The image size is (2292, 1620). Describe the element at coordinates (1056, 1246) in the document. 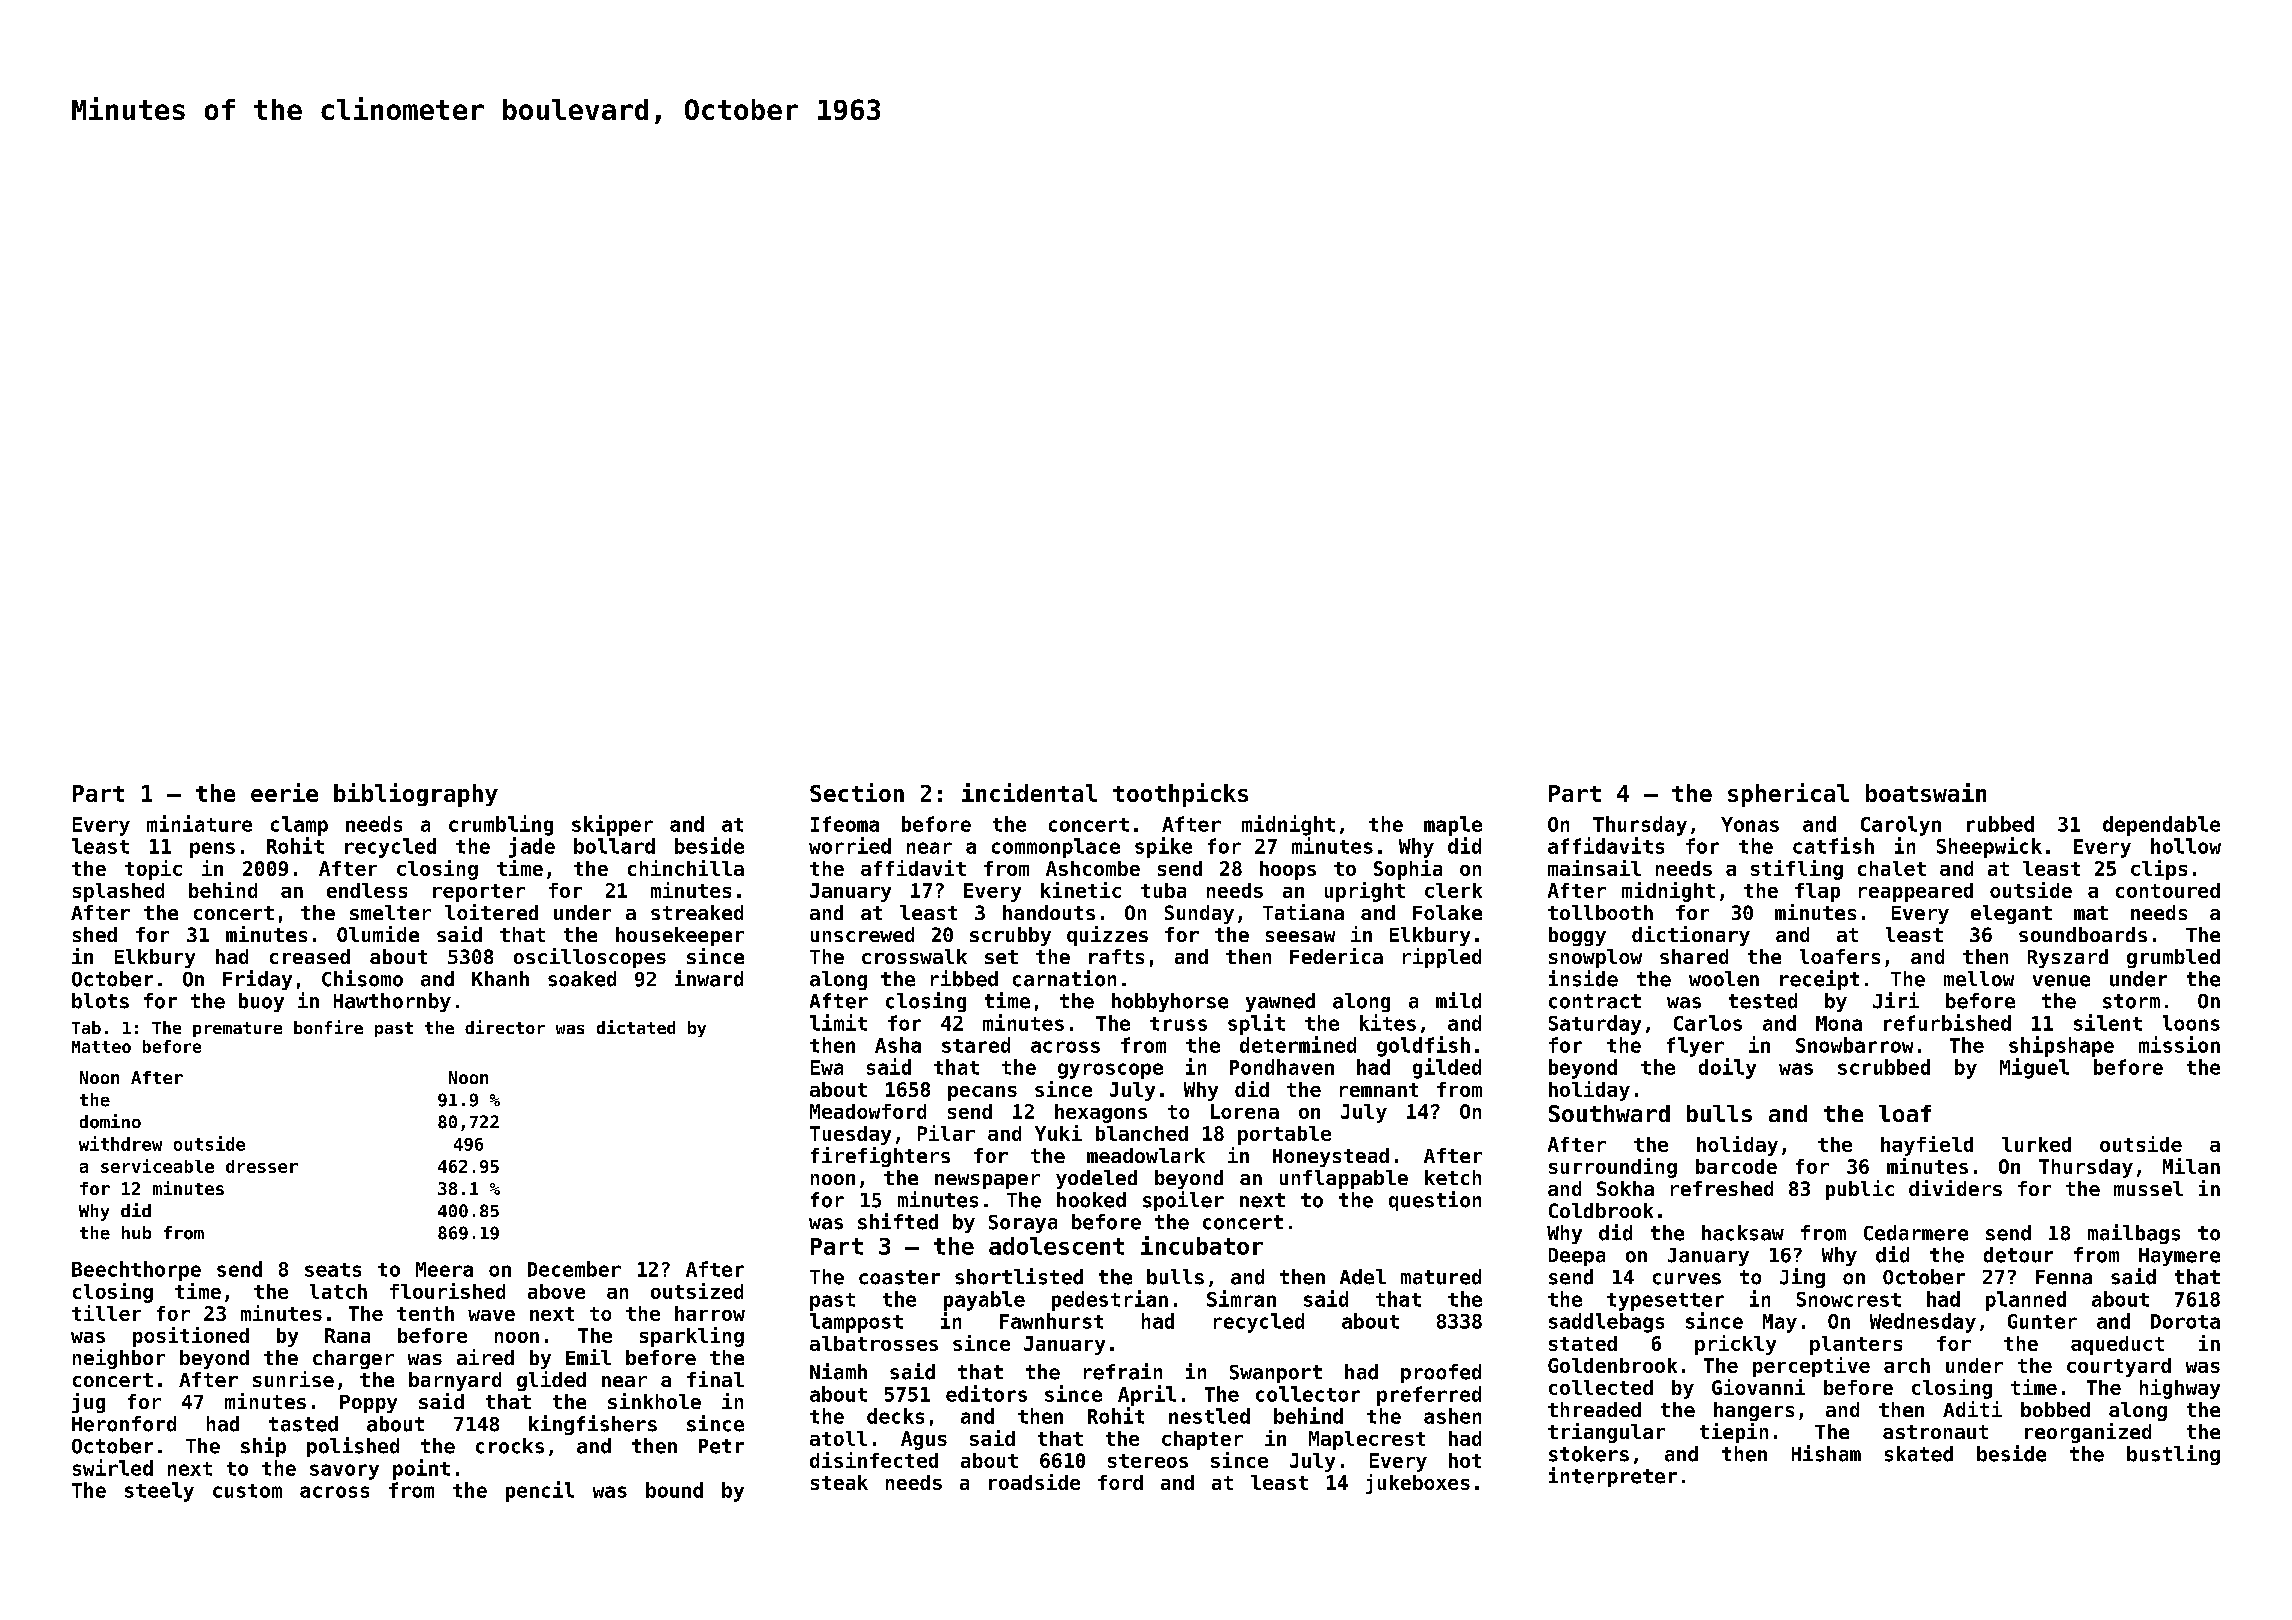

I see `adolescent` at that location.
